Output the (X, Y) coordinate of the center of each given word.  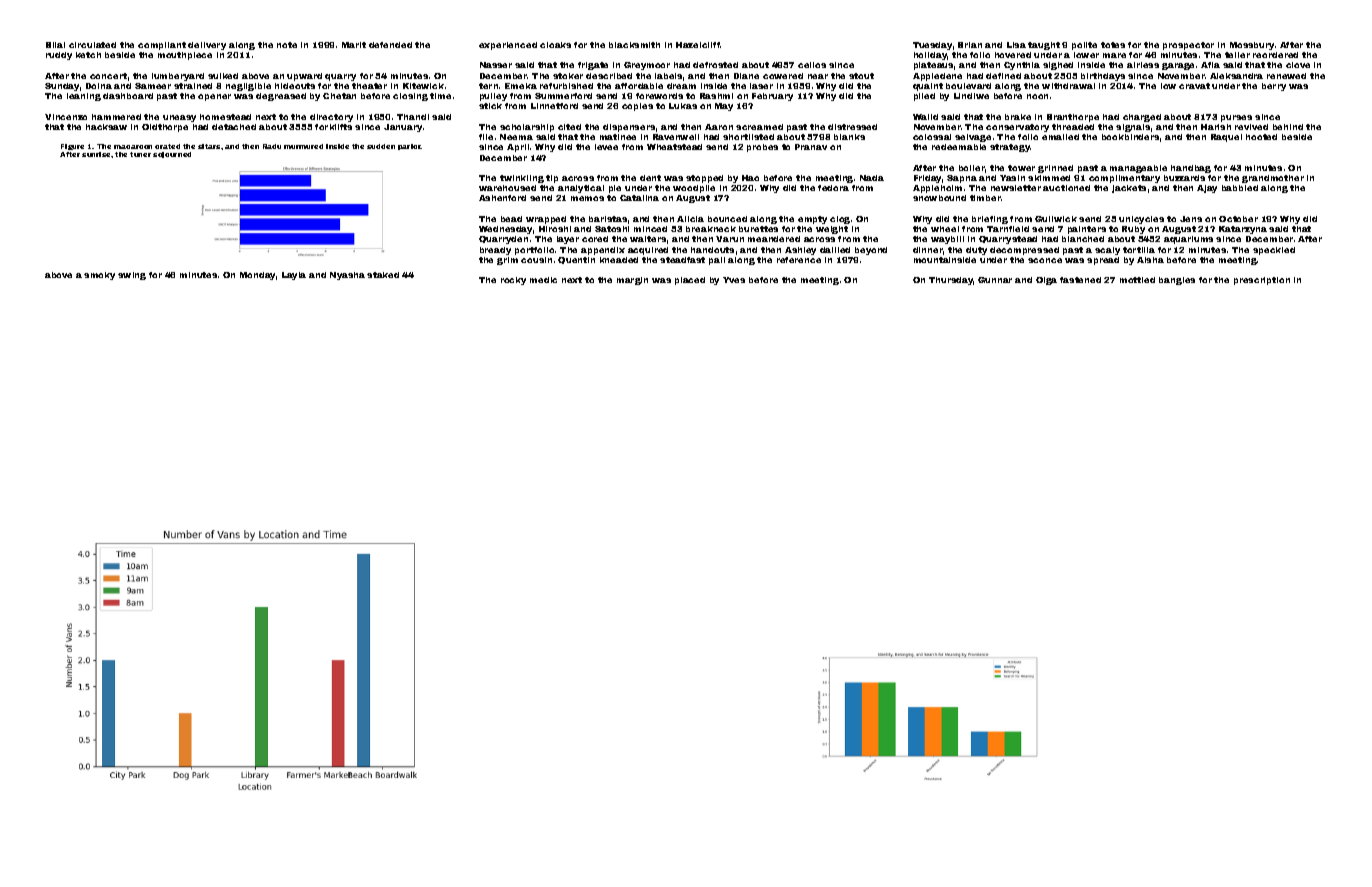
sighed (1058, 66)
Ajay (1207, 189)
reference (799, 260)
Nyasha (347, 276)
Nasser (496, 65)
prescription (1262, 281)
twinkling (522, 179)
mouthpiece (185, 56)
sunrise (96, 154)
